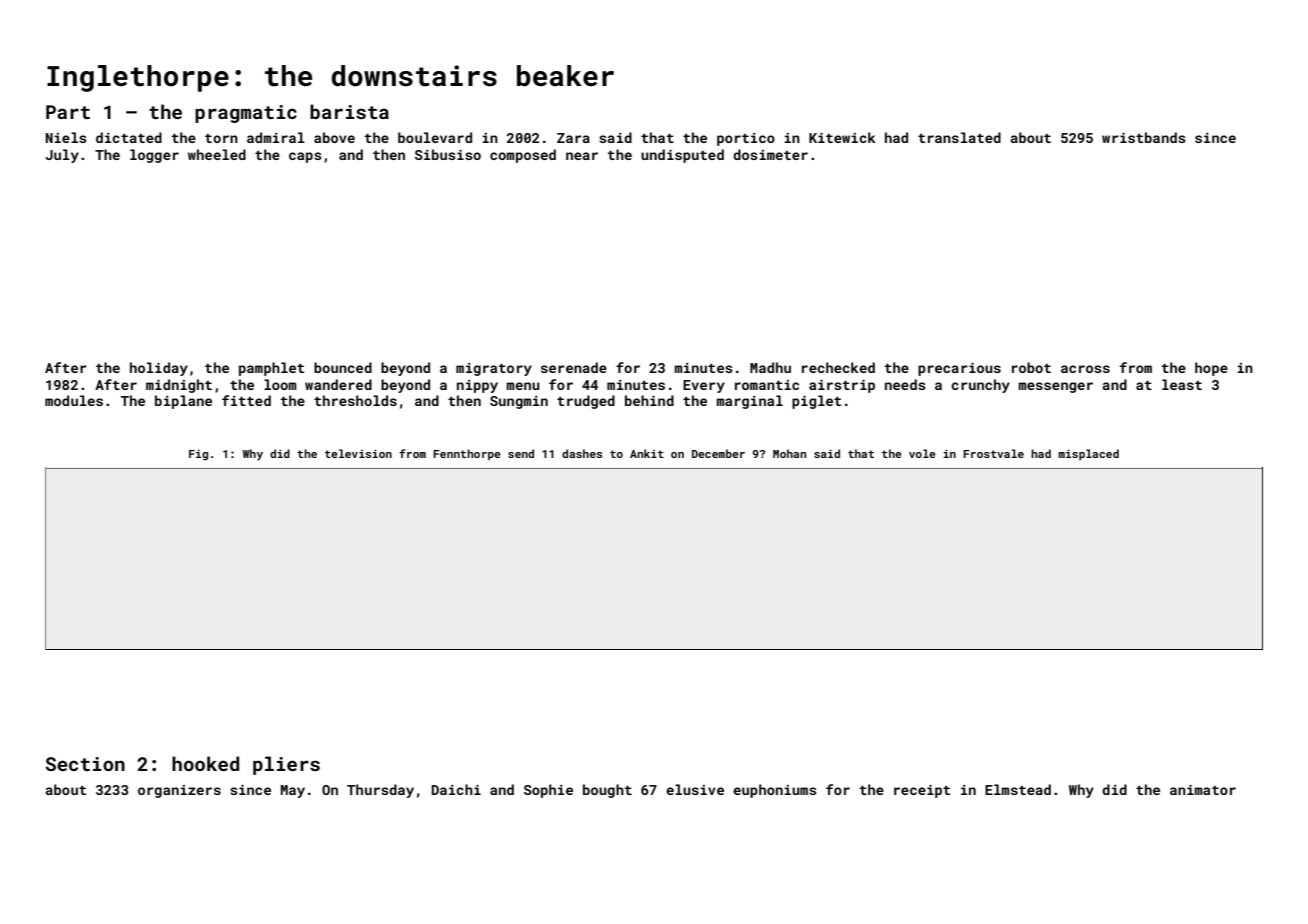 The width and height of the image is (1308, 924). What do you see at coordinates (789, 453) in the image?
I see `Mohan` at bounding box center [789, 453].
